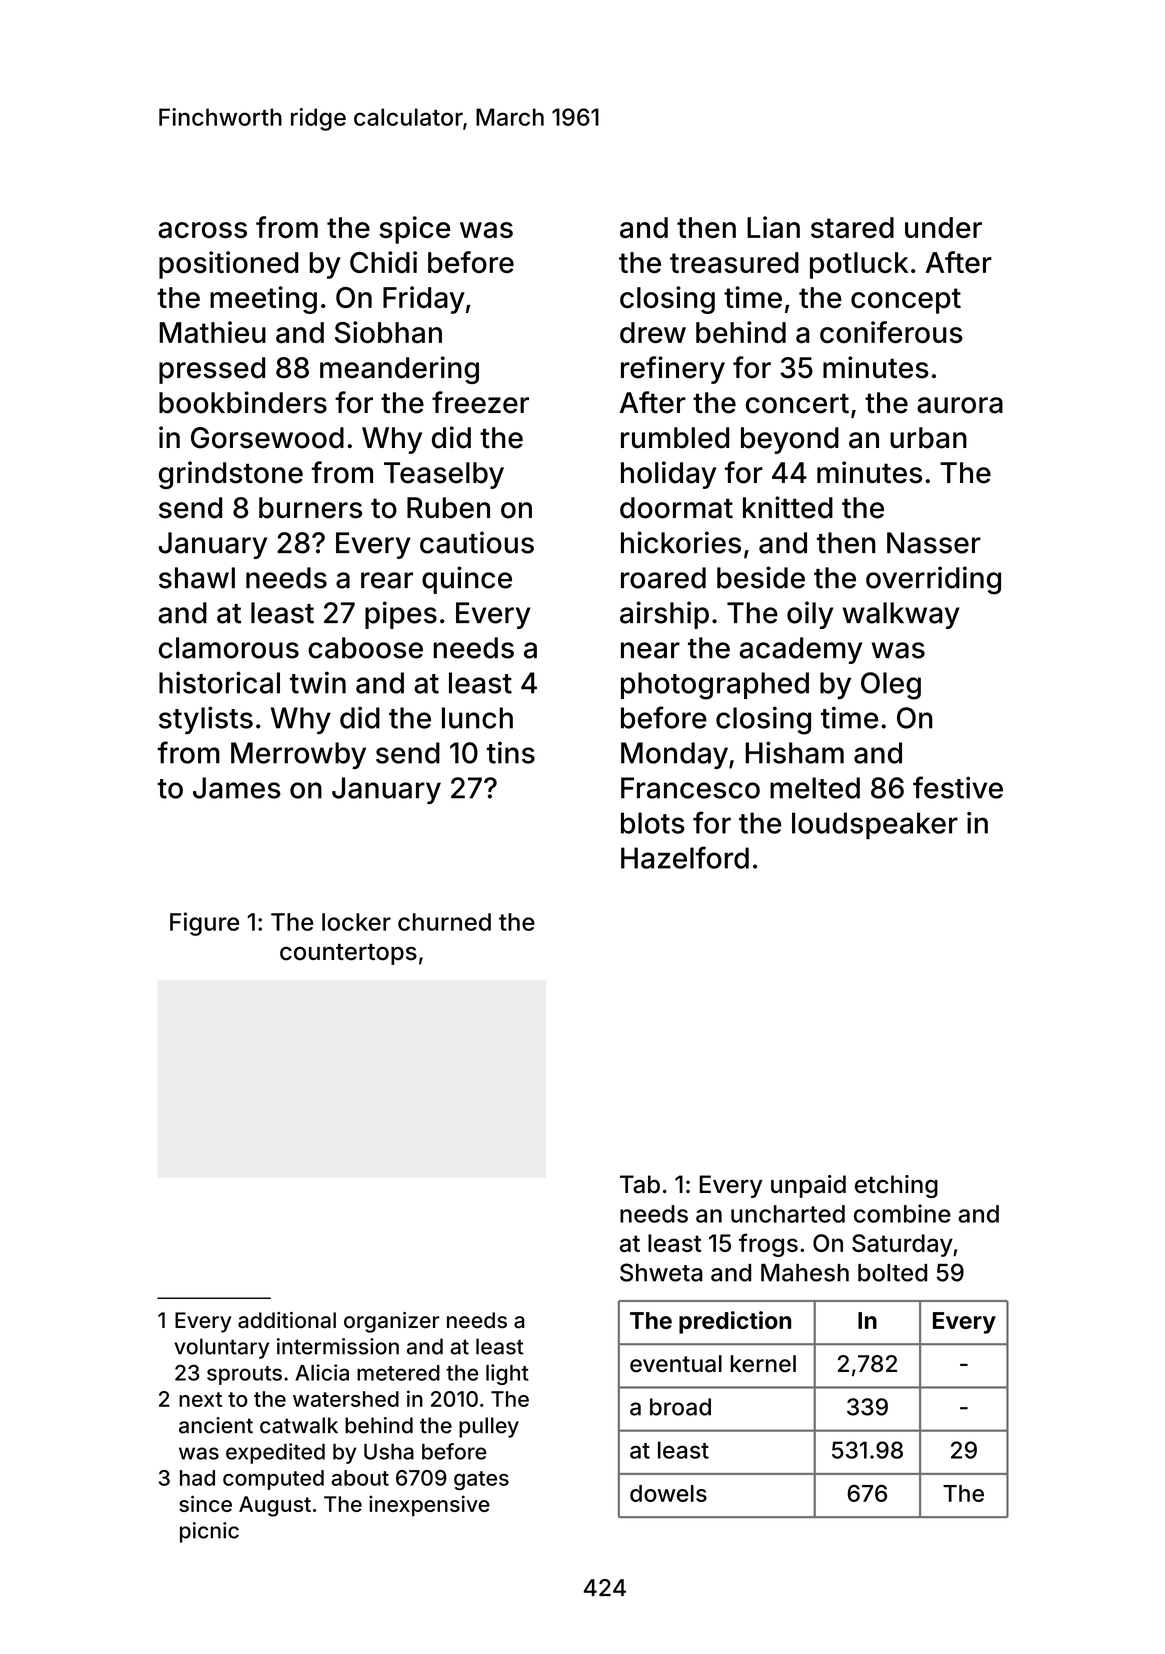 This screenshot has height=1654, width=1165. I want to click on picnic, so click(209, 1532).
